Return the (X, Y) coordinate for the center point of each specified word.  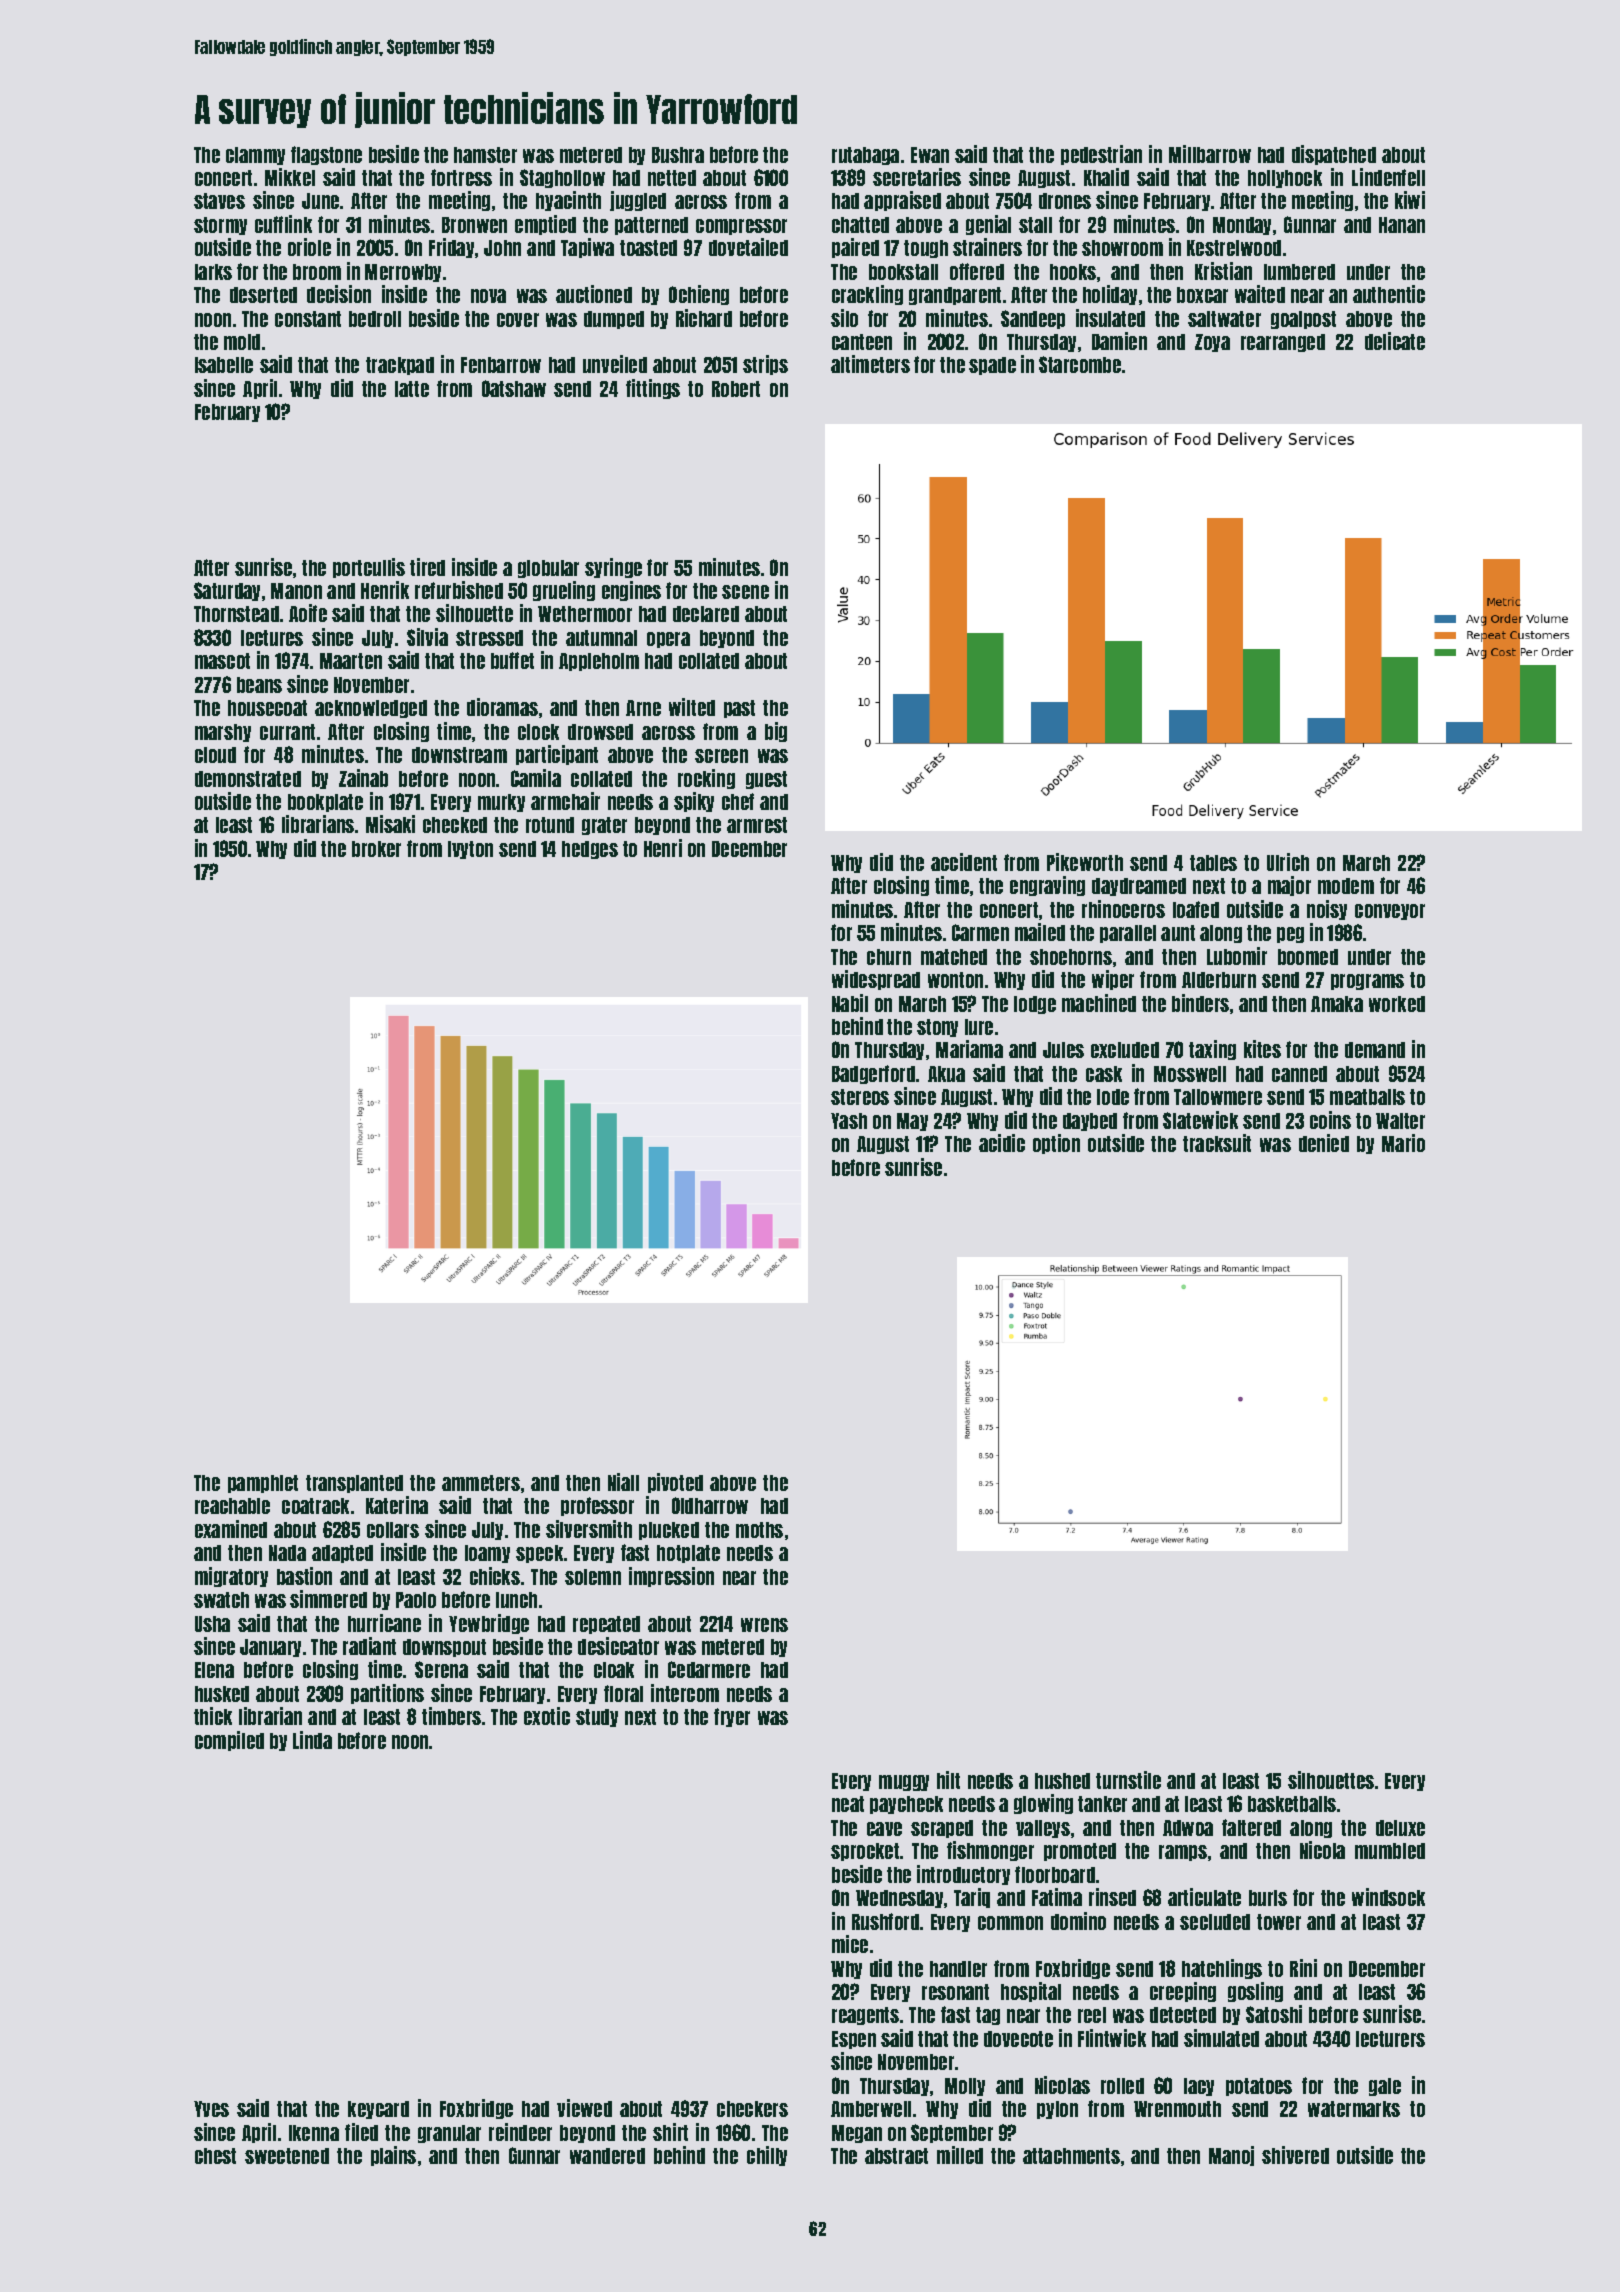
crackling (867, 295)
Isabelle (224, 365)
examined (231, 1529)
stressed (489, 638)
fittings (653, 389)
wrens (764, 1625)
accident (964, 862)
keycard (378, 2110)
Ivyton (470, 850)
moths (759, 1530)
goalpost (1303, 320)
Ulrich (1288, 862)
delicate (1395, 341)
